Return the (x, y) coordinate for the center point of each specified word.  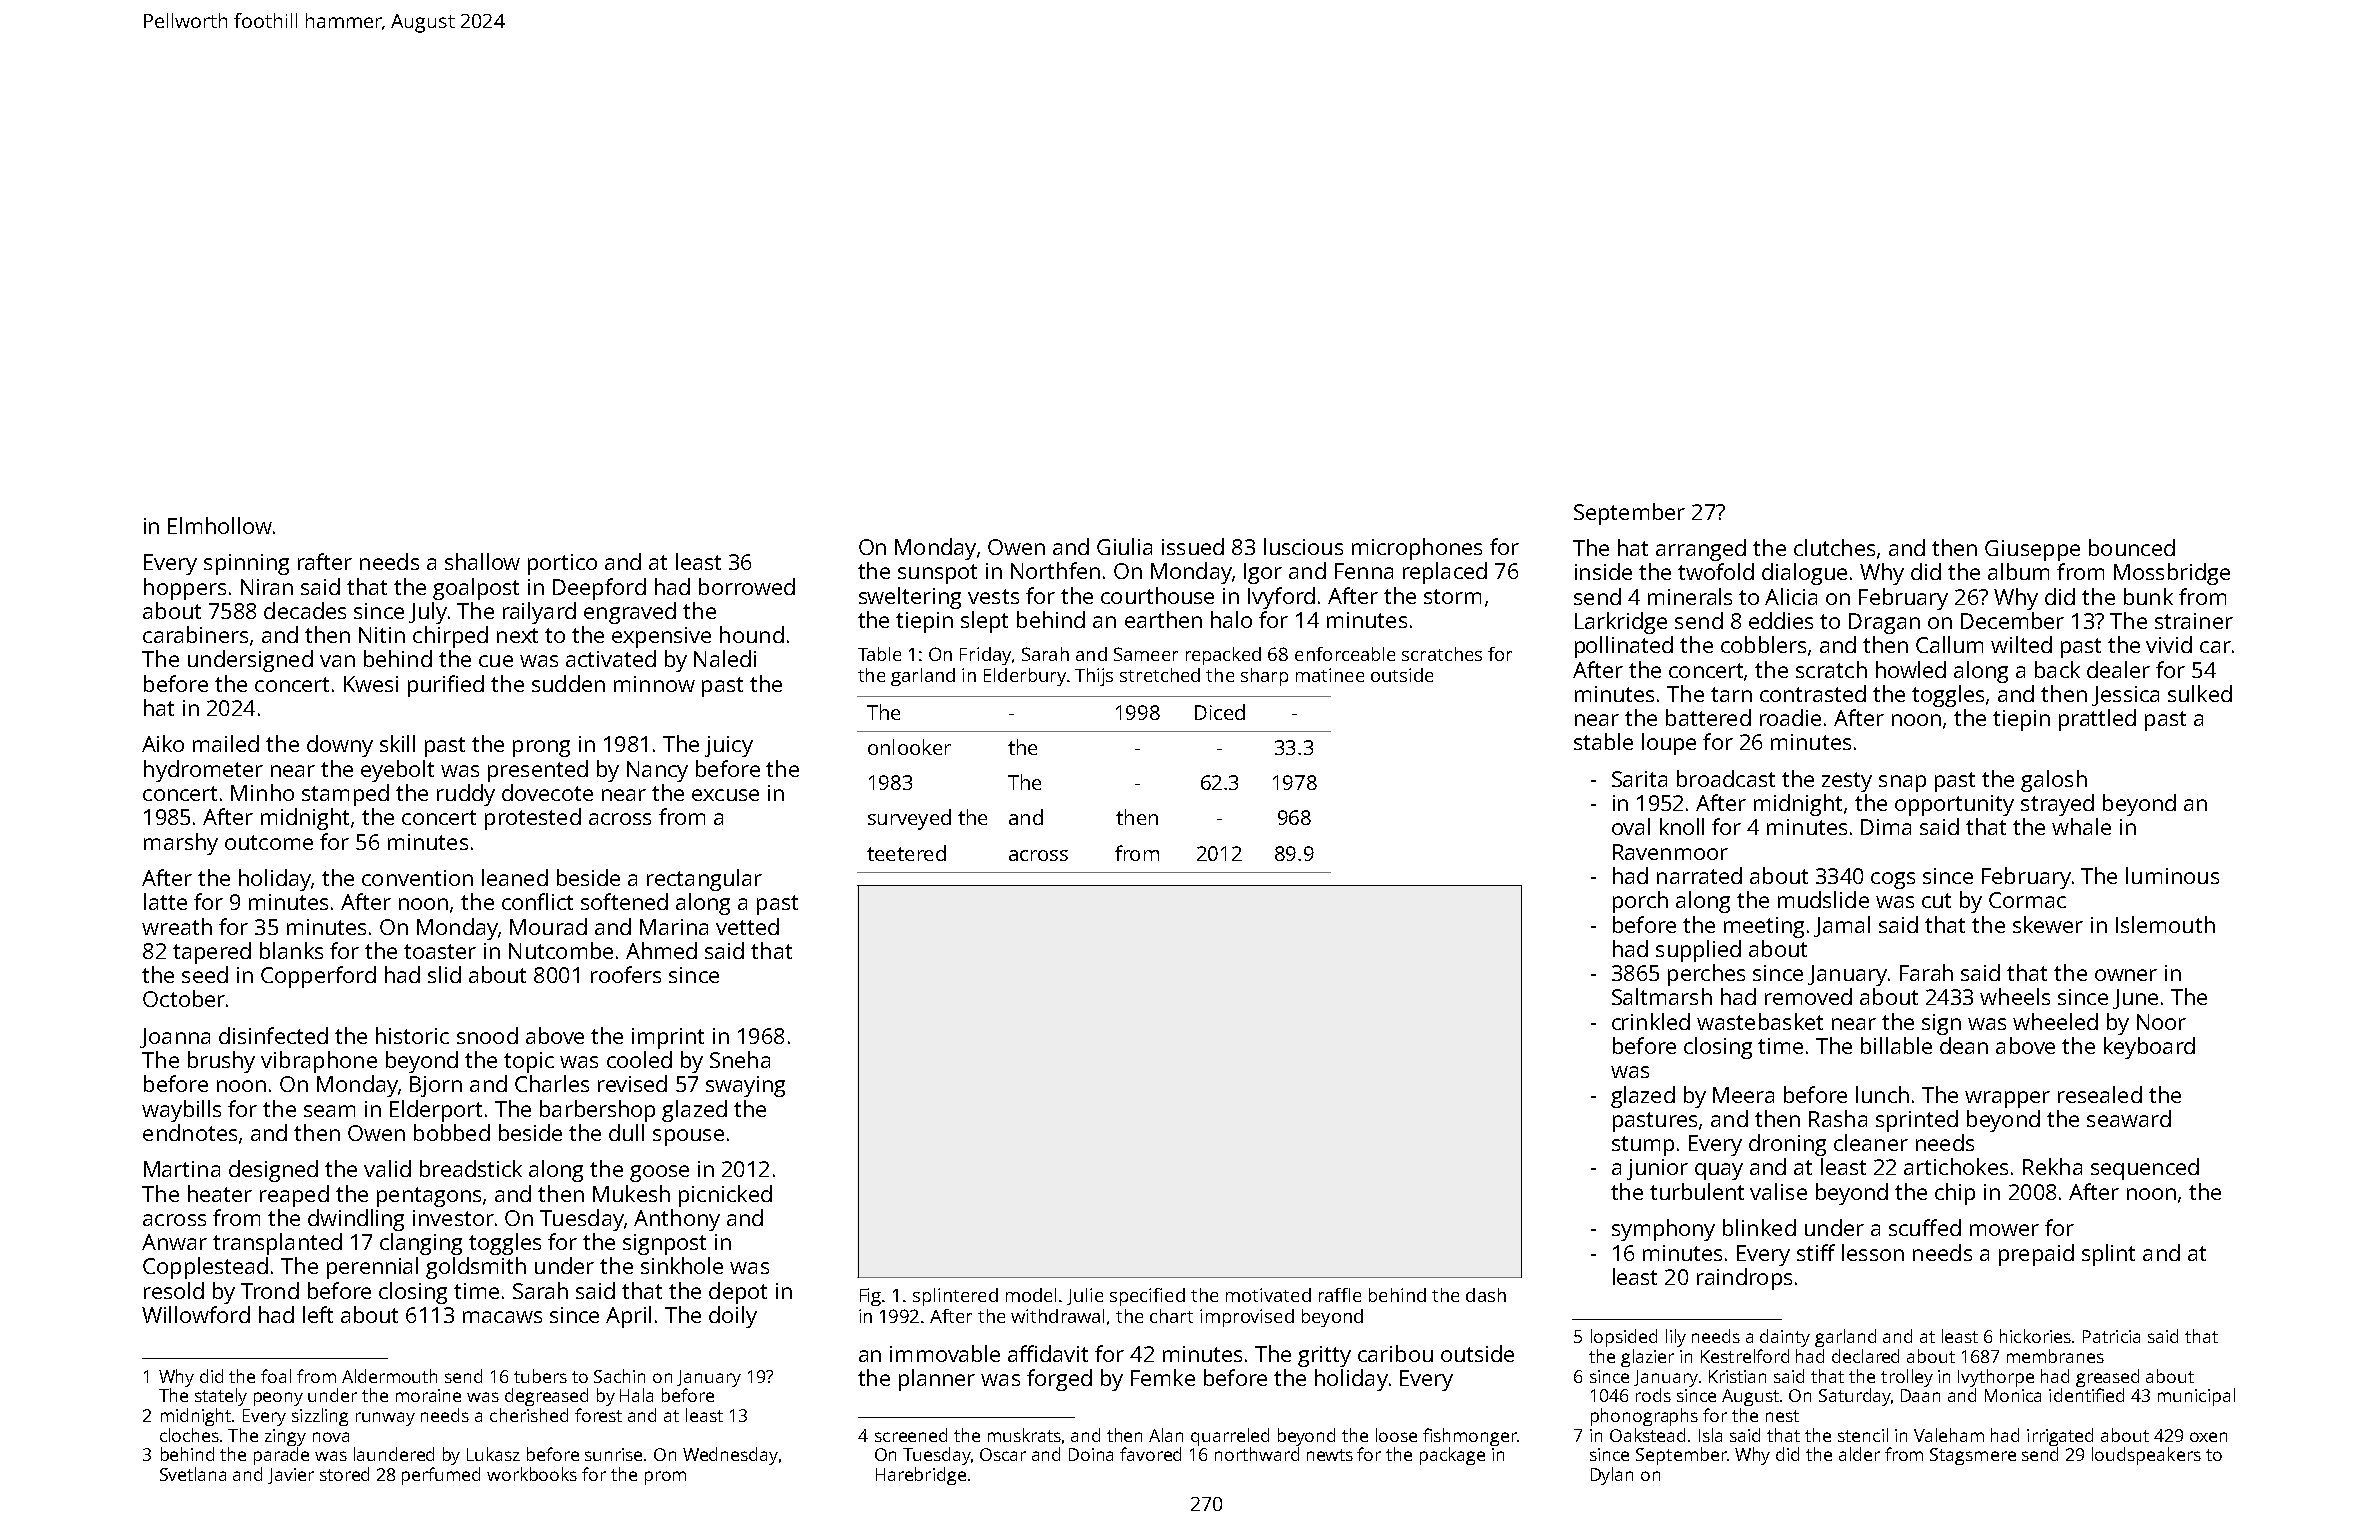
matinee (1330, 675)
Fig (870, 1297)
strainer (2194, 621)
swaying (745, 1086)
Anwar (174, 1242)
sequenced (2145, 1169)
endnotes (190, 1132)
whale (2081, 826)
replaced (1445, 573)
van (337, 661)
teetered (906, 853)
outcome (269, 842)
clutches (1834, 547)
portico (562, 564)
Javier (291, 1476)
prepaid (2036, 1255)
